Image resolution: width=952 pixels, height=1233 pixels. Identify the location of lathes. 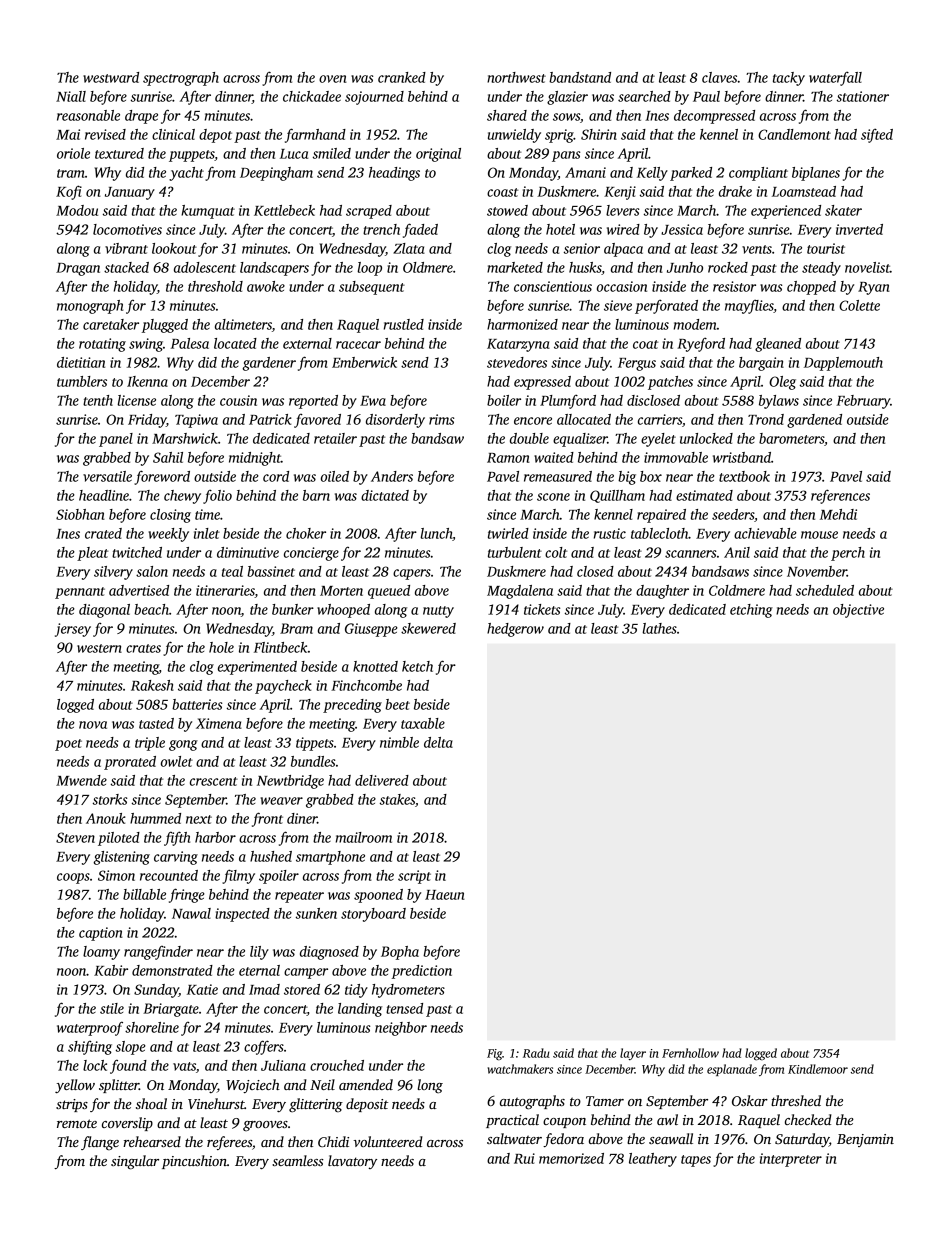
(659, 628).
